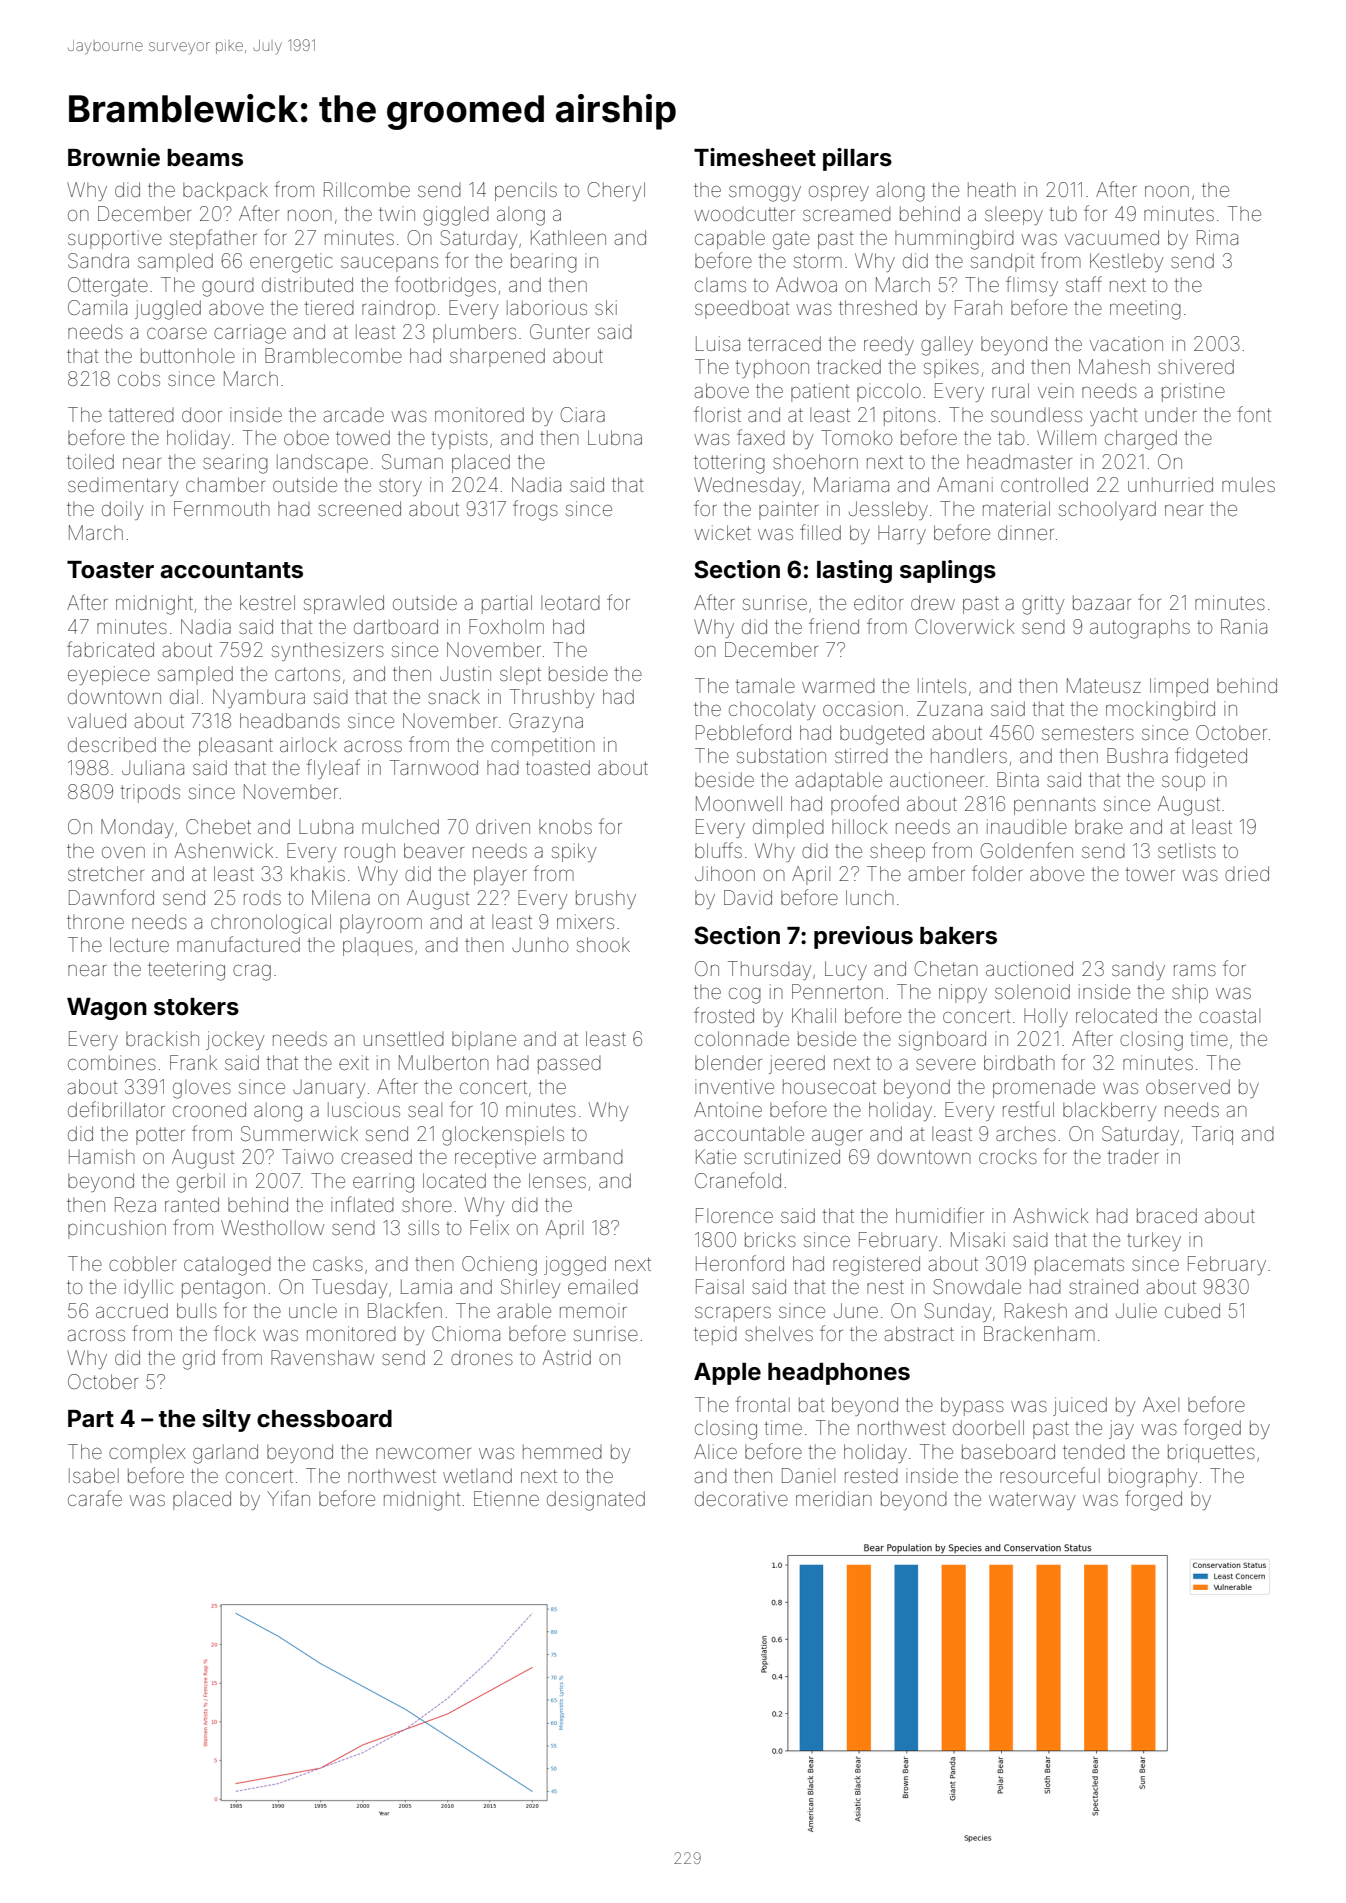  I want to click on Wagon, so click(107, 1009).
